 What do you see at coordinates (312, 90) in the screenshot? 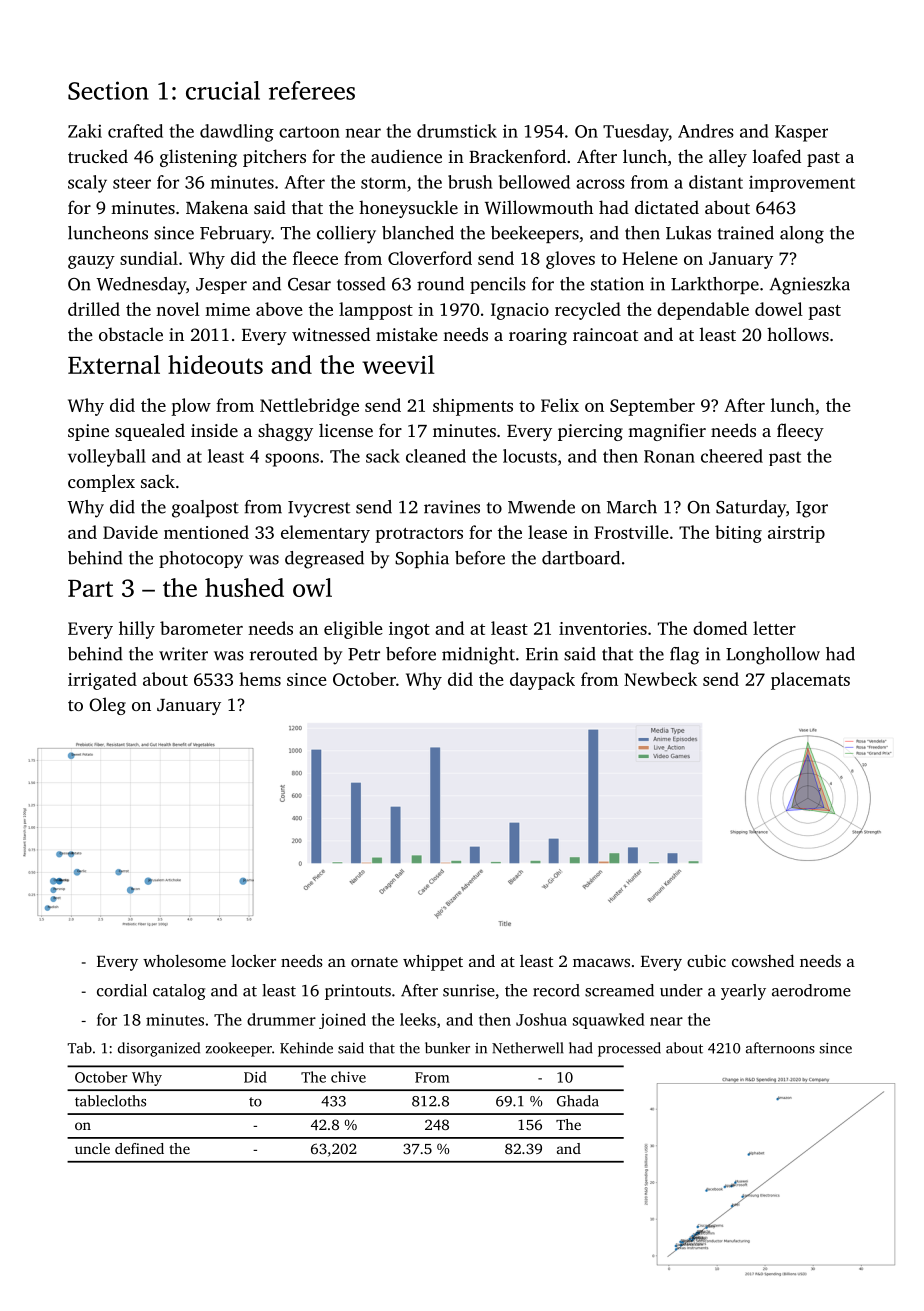
I see `referees` at bounding box center [312, 90].
